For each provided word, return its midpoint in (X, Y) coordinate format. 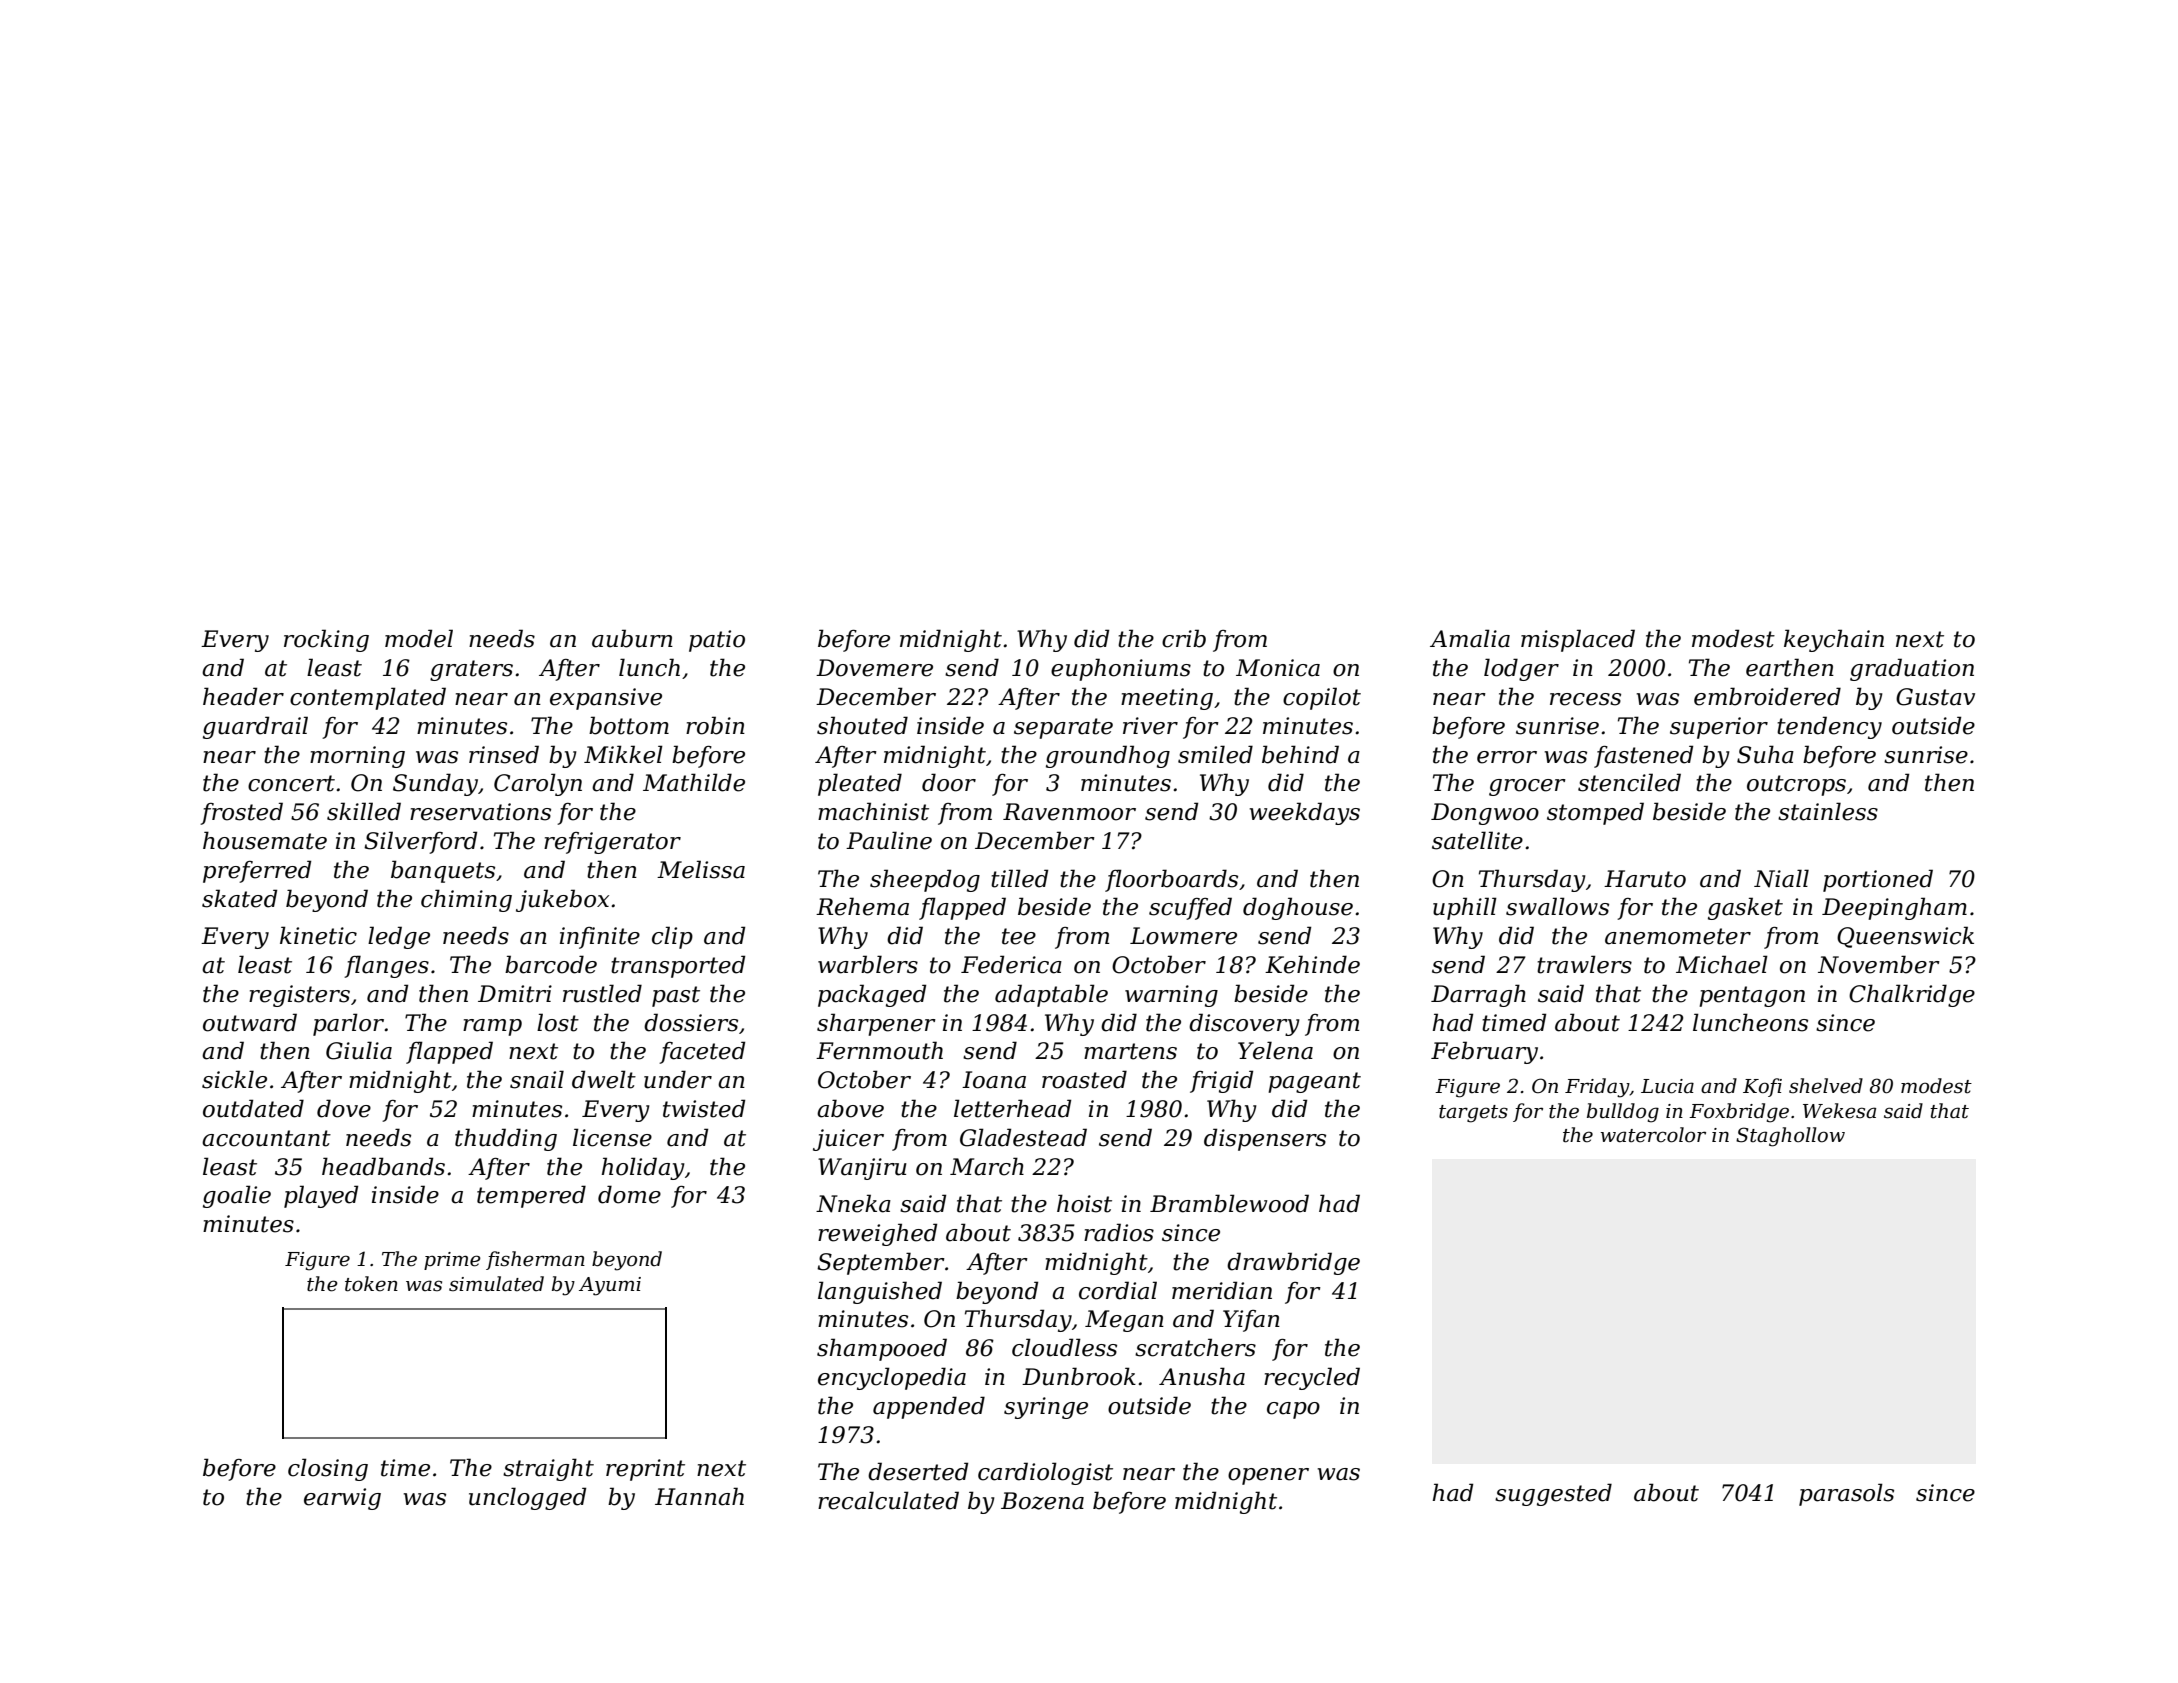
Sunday (435, 784)
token (371, 1284)
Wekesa (1839, 1111)
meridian (1222, 1290)
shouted (862, 725)
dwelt (604, 1079)
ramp (492, 1027)
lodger (1521, 669)
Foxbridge (1739, 1113)
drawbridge (1293, 1263)
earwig (342, 1499)
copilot (1322, 698)
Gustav (1935, 697)
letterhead (1012, 1108)
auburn (632, 638)
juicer (848, 1140)
